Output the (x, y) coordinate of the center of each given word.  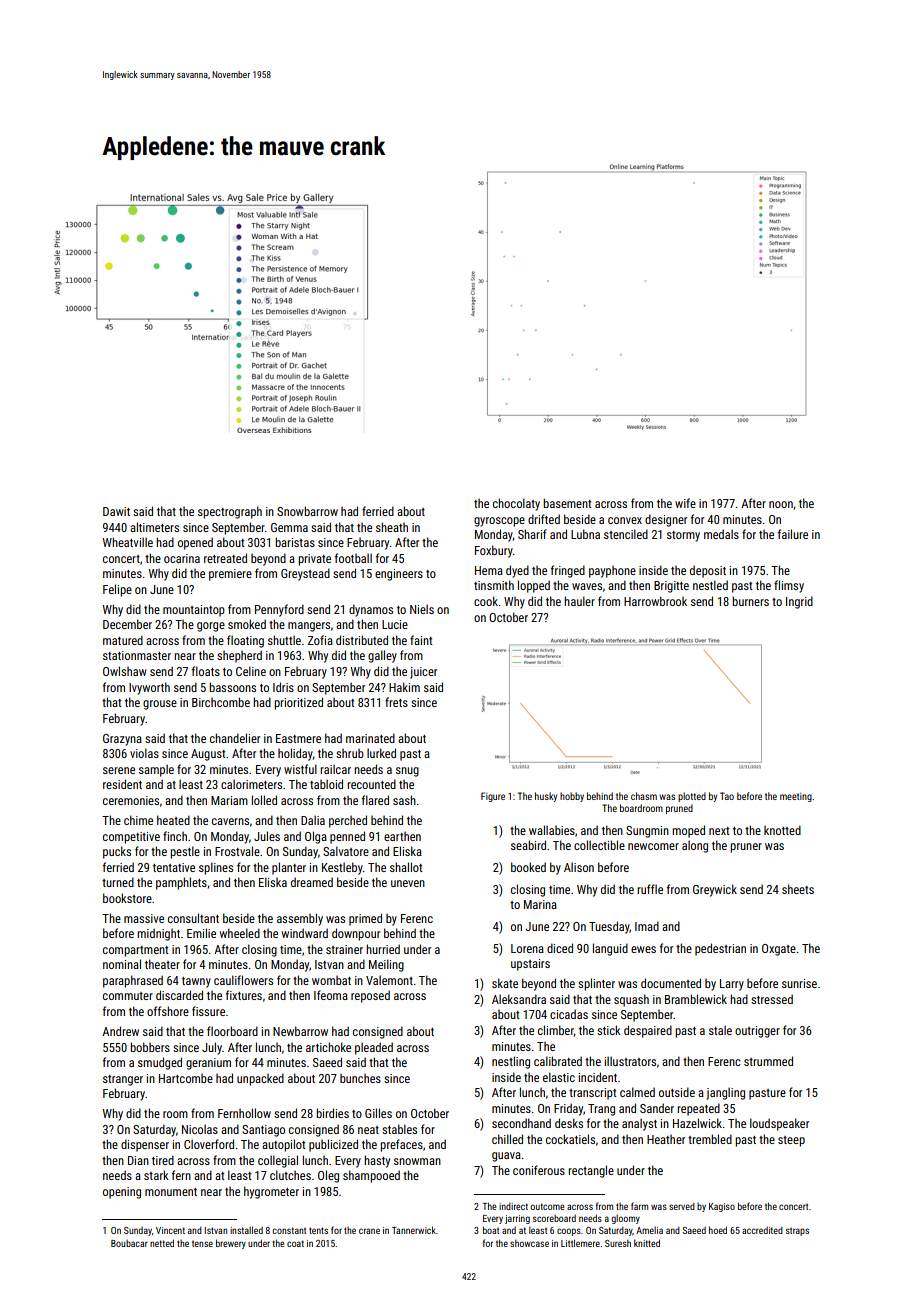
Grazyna (122, 740)
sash (404, 800)
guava (506, 1157)
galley (382, 656)
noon (781, 504)
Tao (727, 796)
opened (195, 543)
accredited (762, 1230)
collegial (278, 1161)
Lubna (585, 534)
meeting (796, 797)
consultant (193, 918)
